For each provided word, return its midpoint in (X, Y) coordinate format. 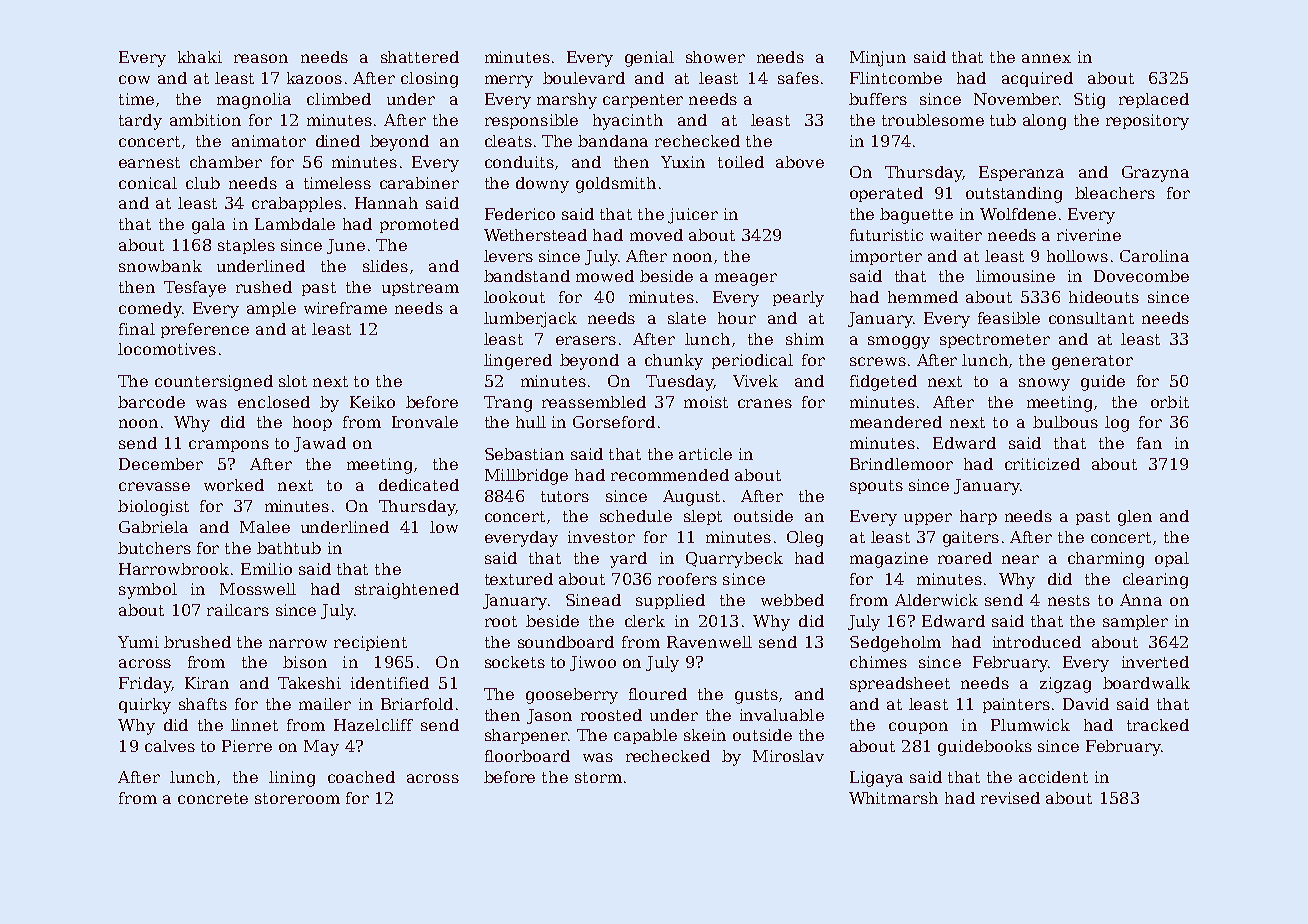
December (161, 464)
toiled (741, 162)
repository (1147, 122)
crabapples (297, 204)
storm (598, 777)
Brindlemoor (901, 464)
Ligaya (876, 779)
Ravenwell (709, 642)
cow (134, 79)
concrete (213, 798)
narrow (298, 643)
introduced (1037, 642)
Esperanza (1021, 173)
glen (1135, 518)
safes (798, 78)
